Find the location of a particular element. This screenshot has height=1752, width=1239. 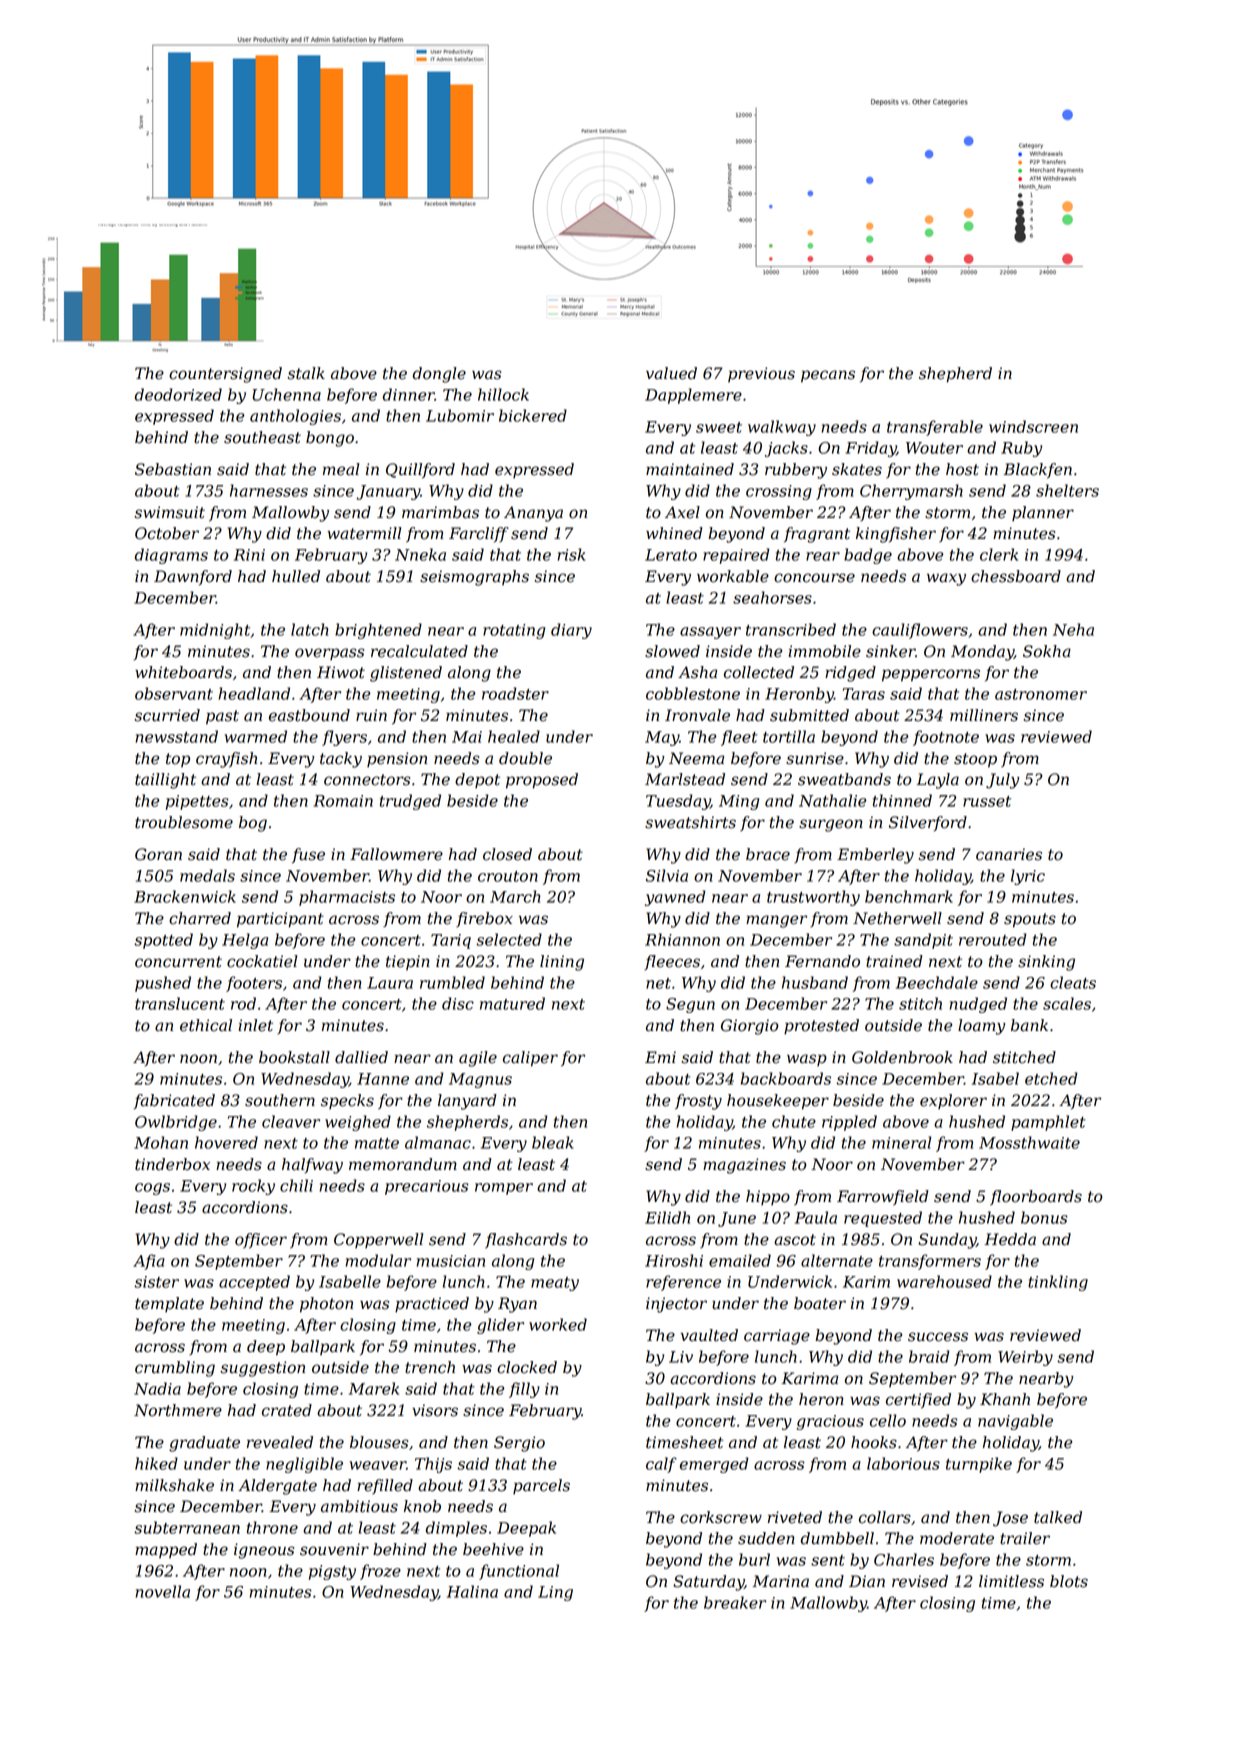

bleak is located at coordinates (553, 1142).
